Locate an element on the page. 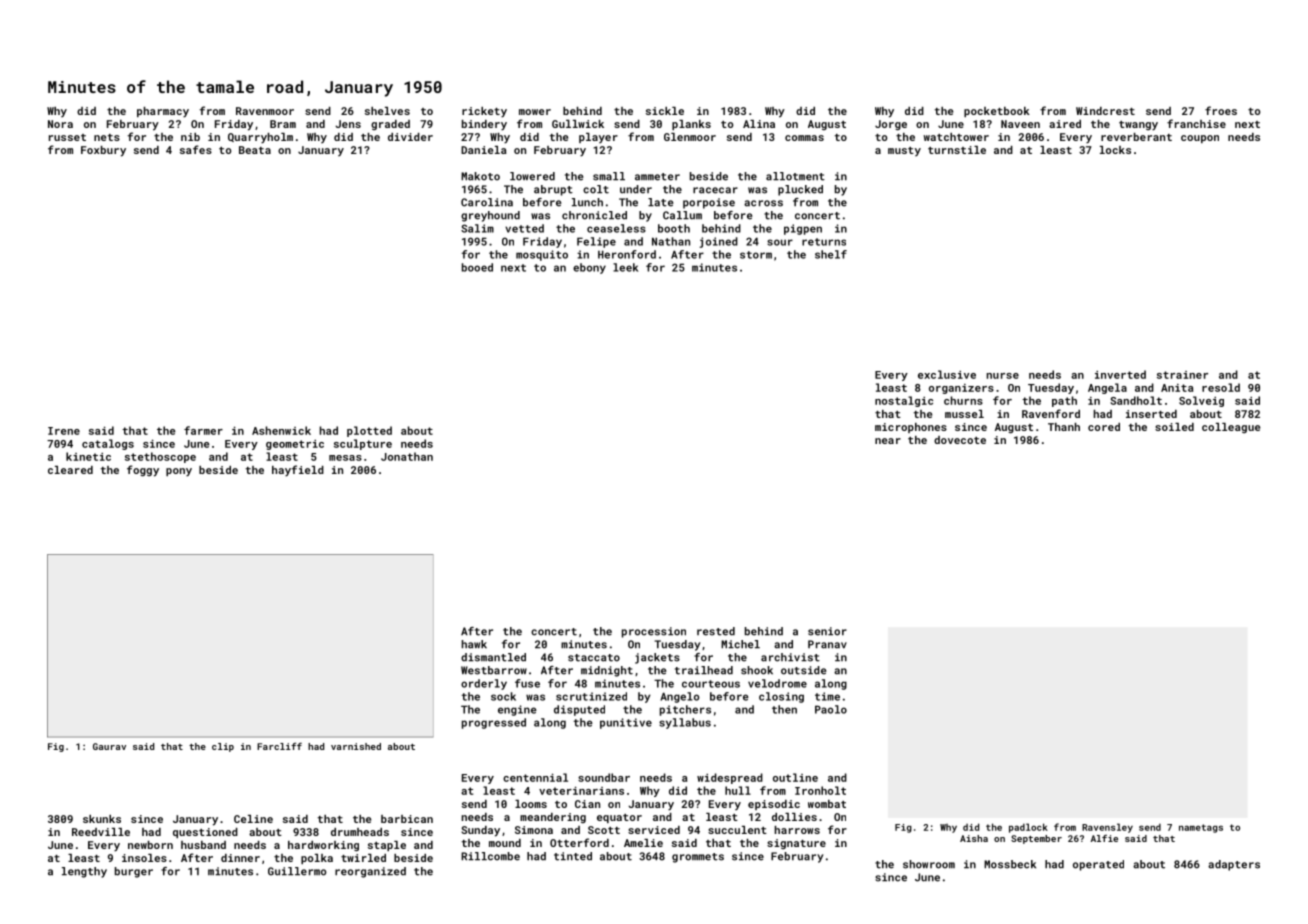  plucked is located at coordinates (800, 190).
